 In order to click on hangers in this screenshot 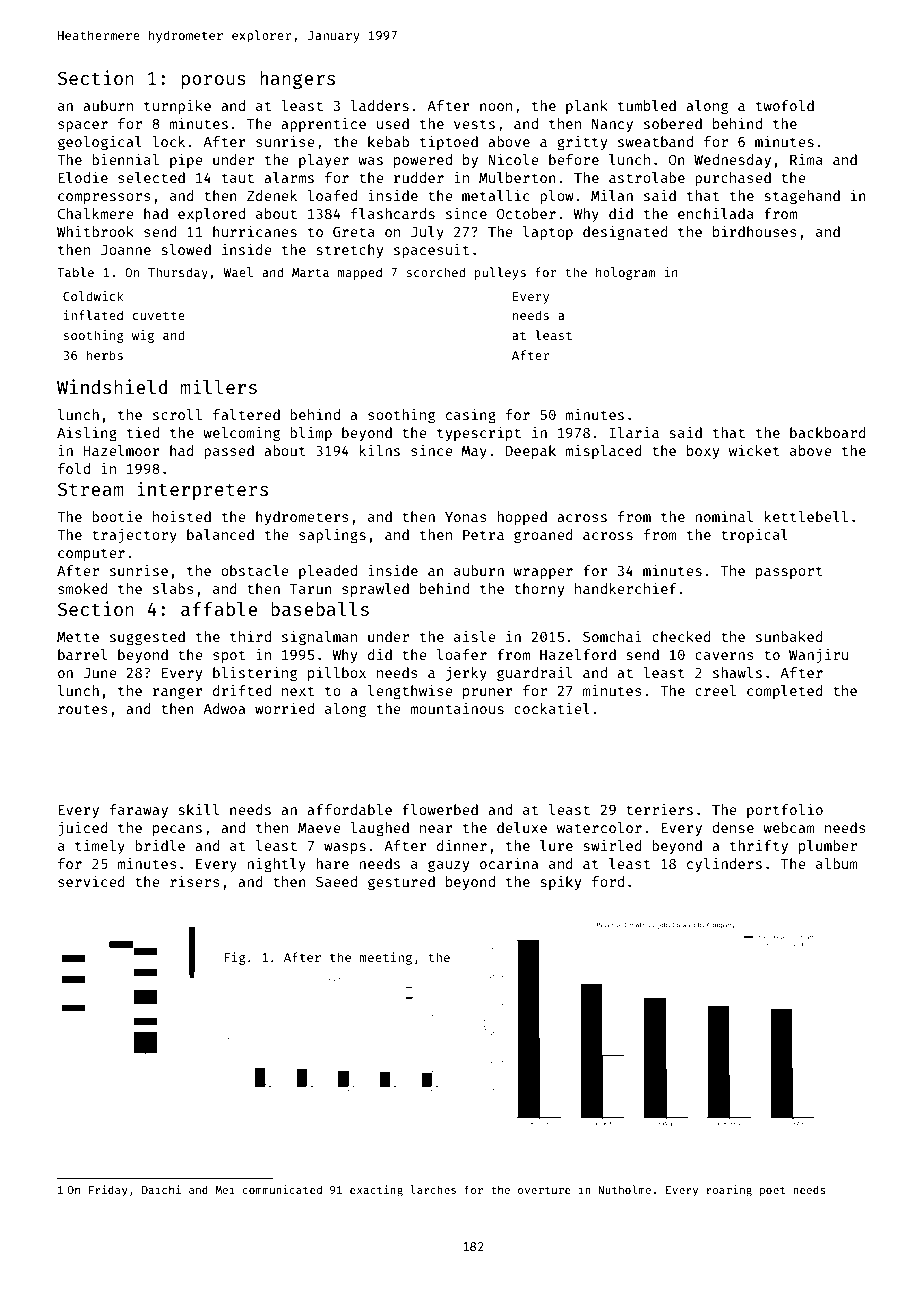, I will do `click(297, 80)`.
